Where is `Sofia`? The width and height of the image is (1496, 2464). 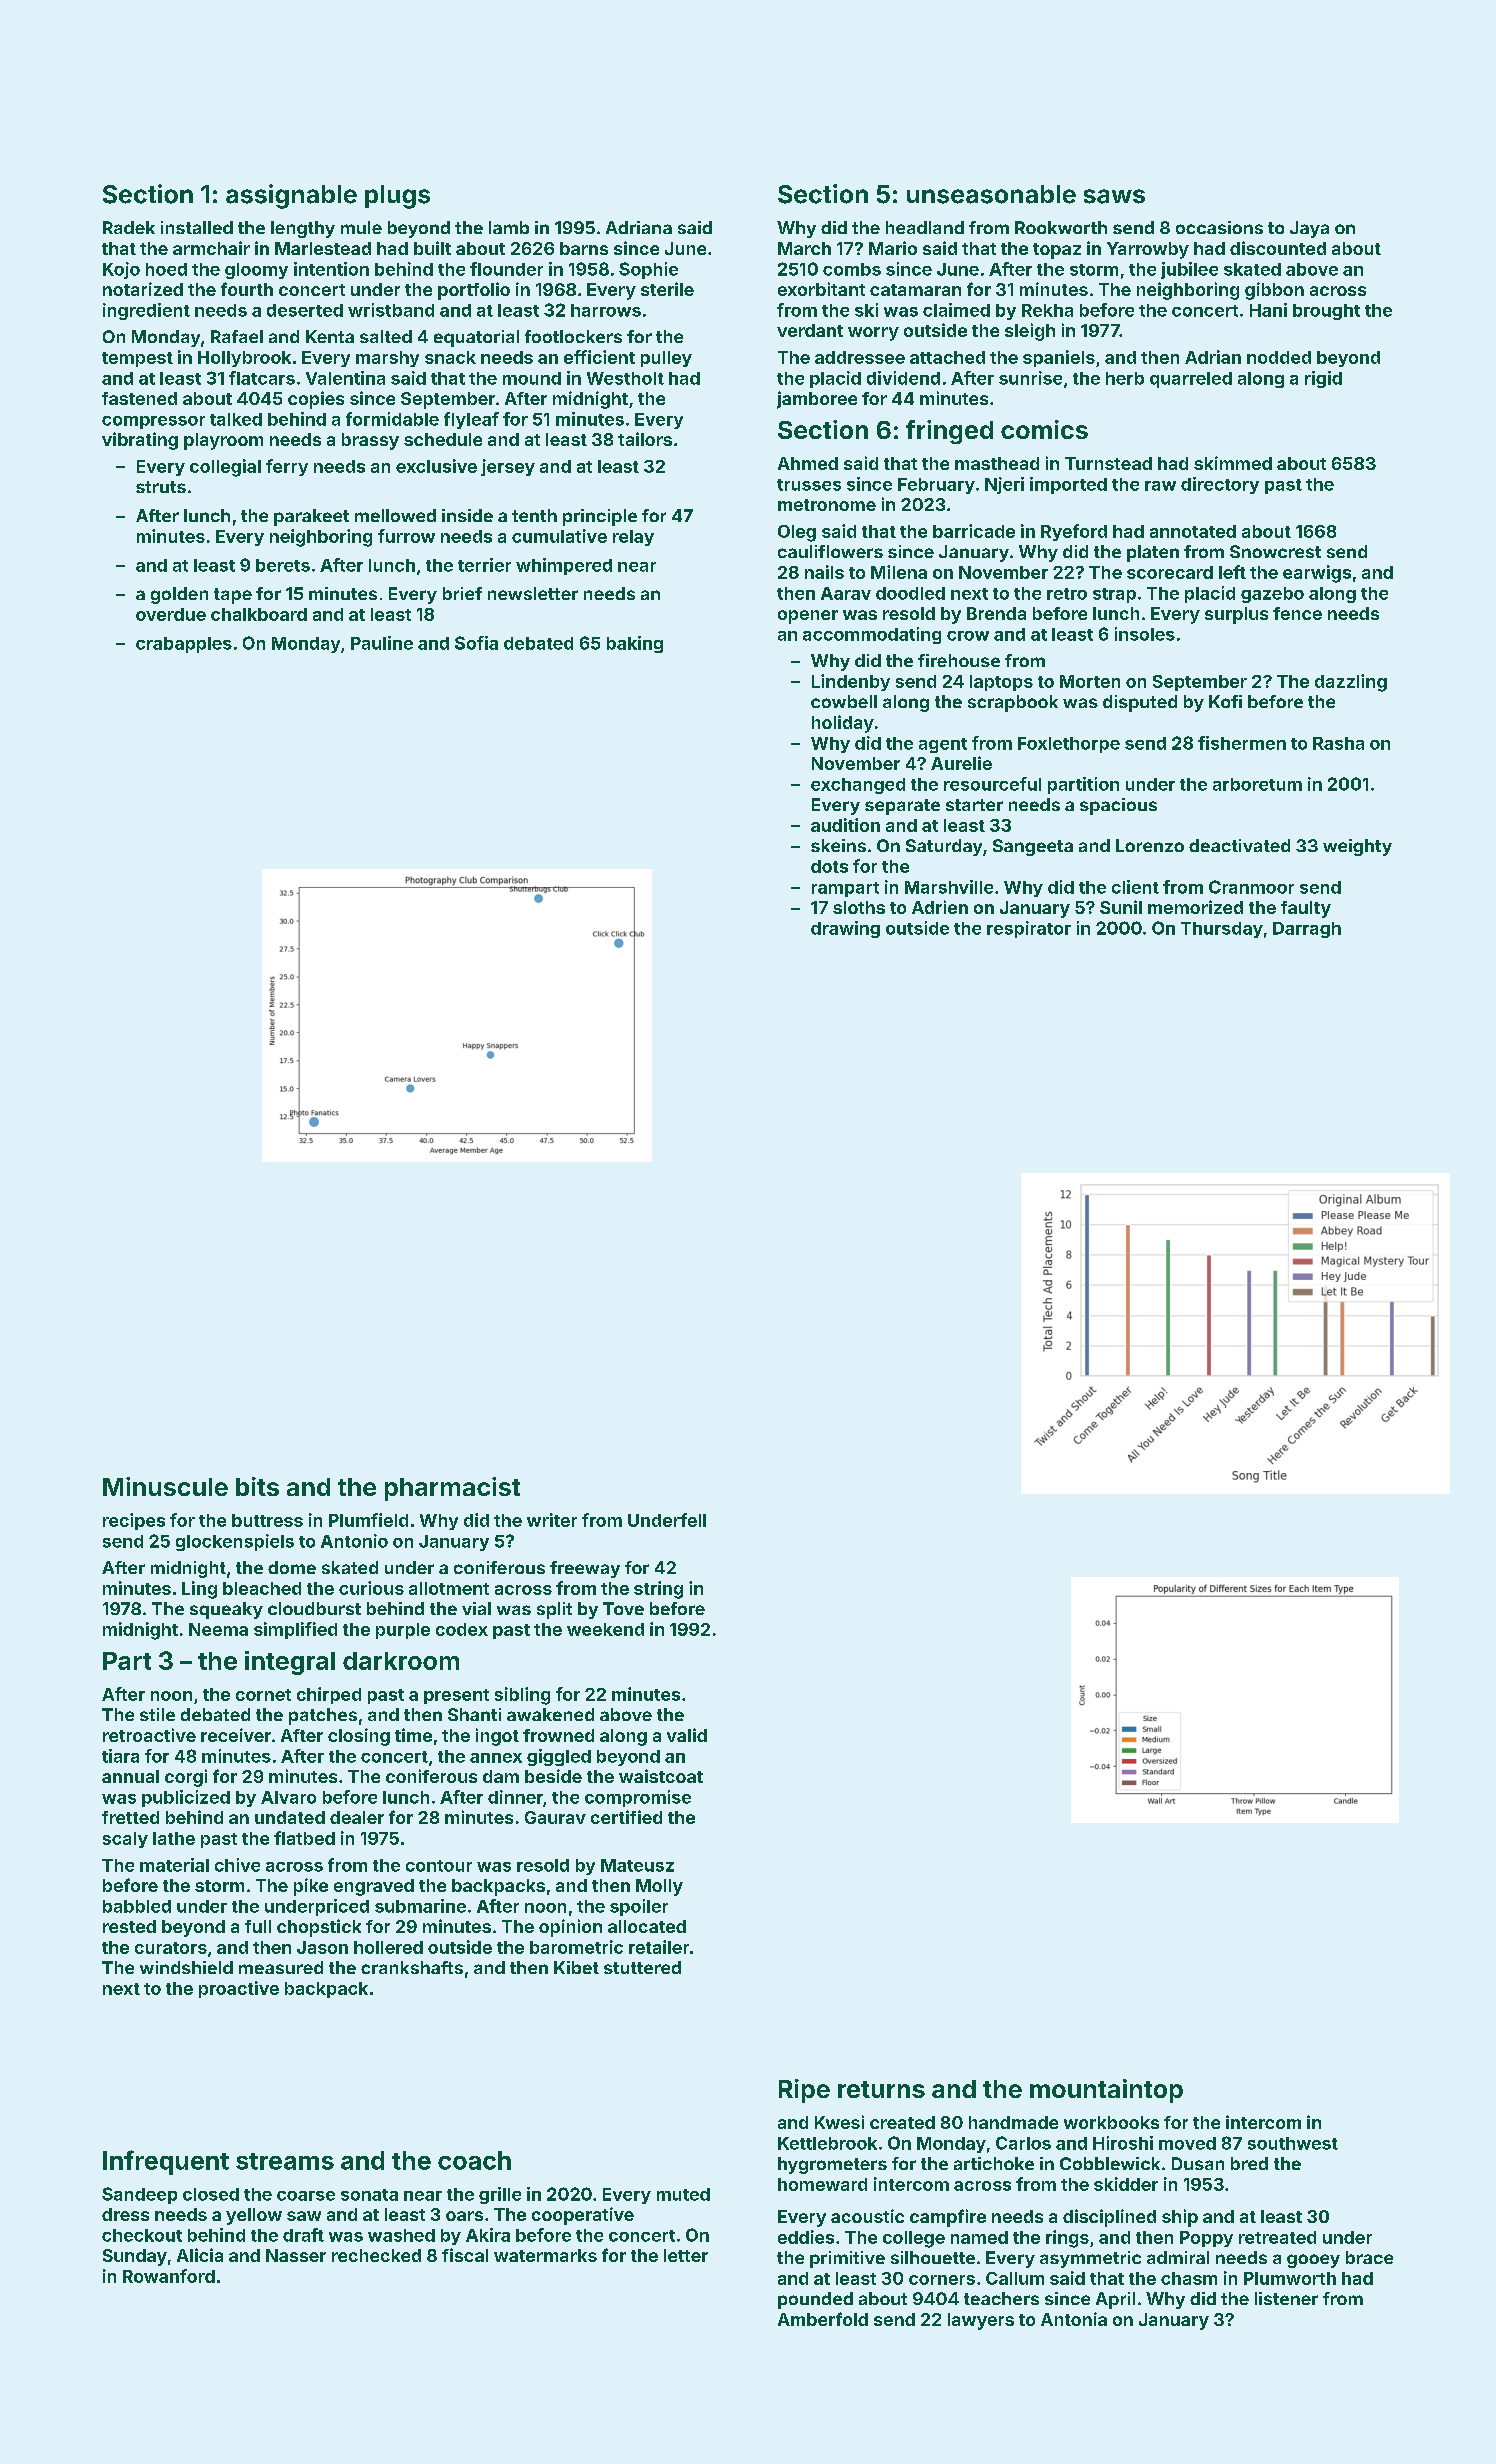
Sofia is located at coordinates (476, 643).
